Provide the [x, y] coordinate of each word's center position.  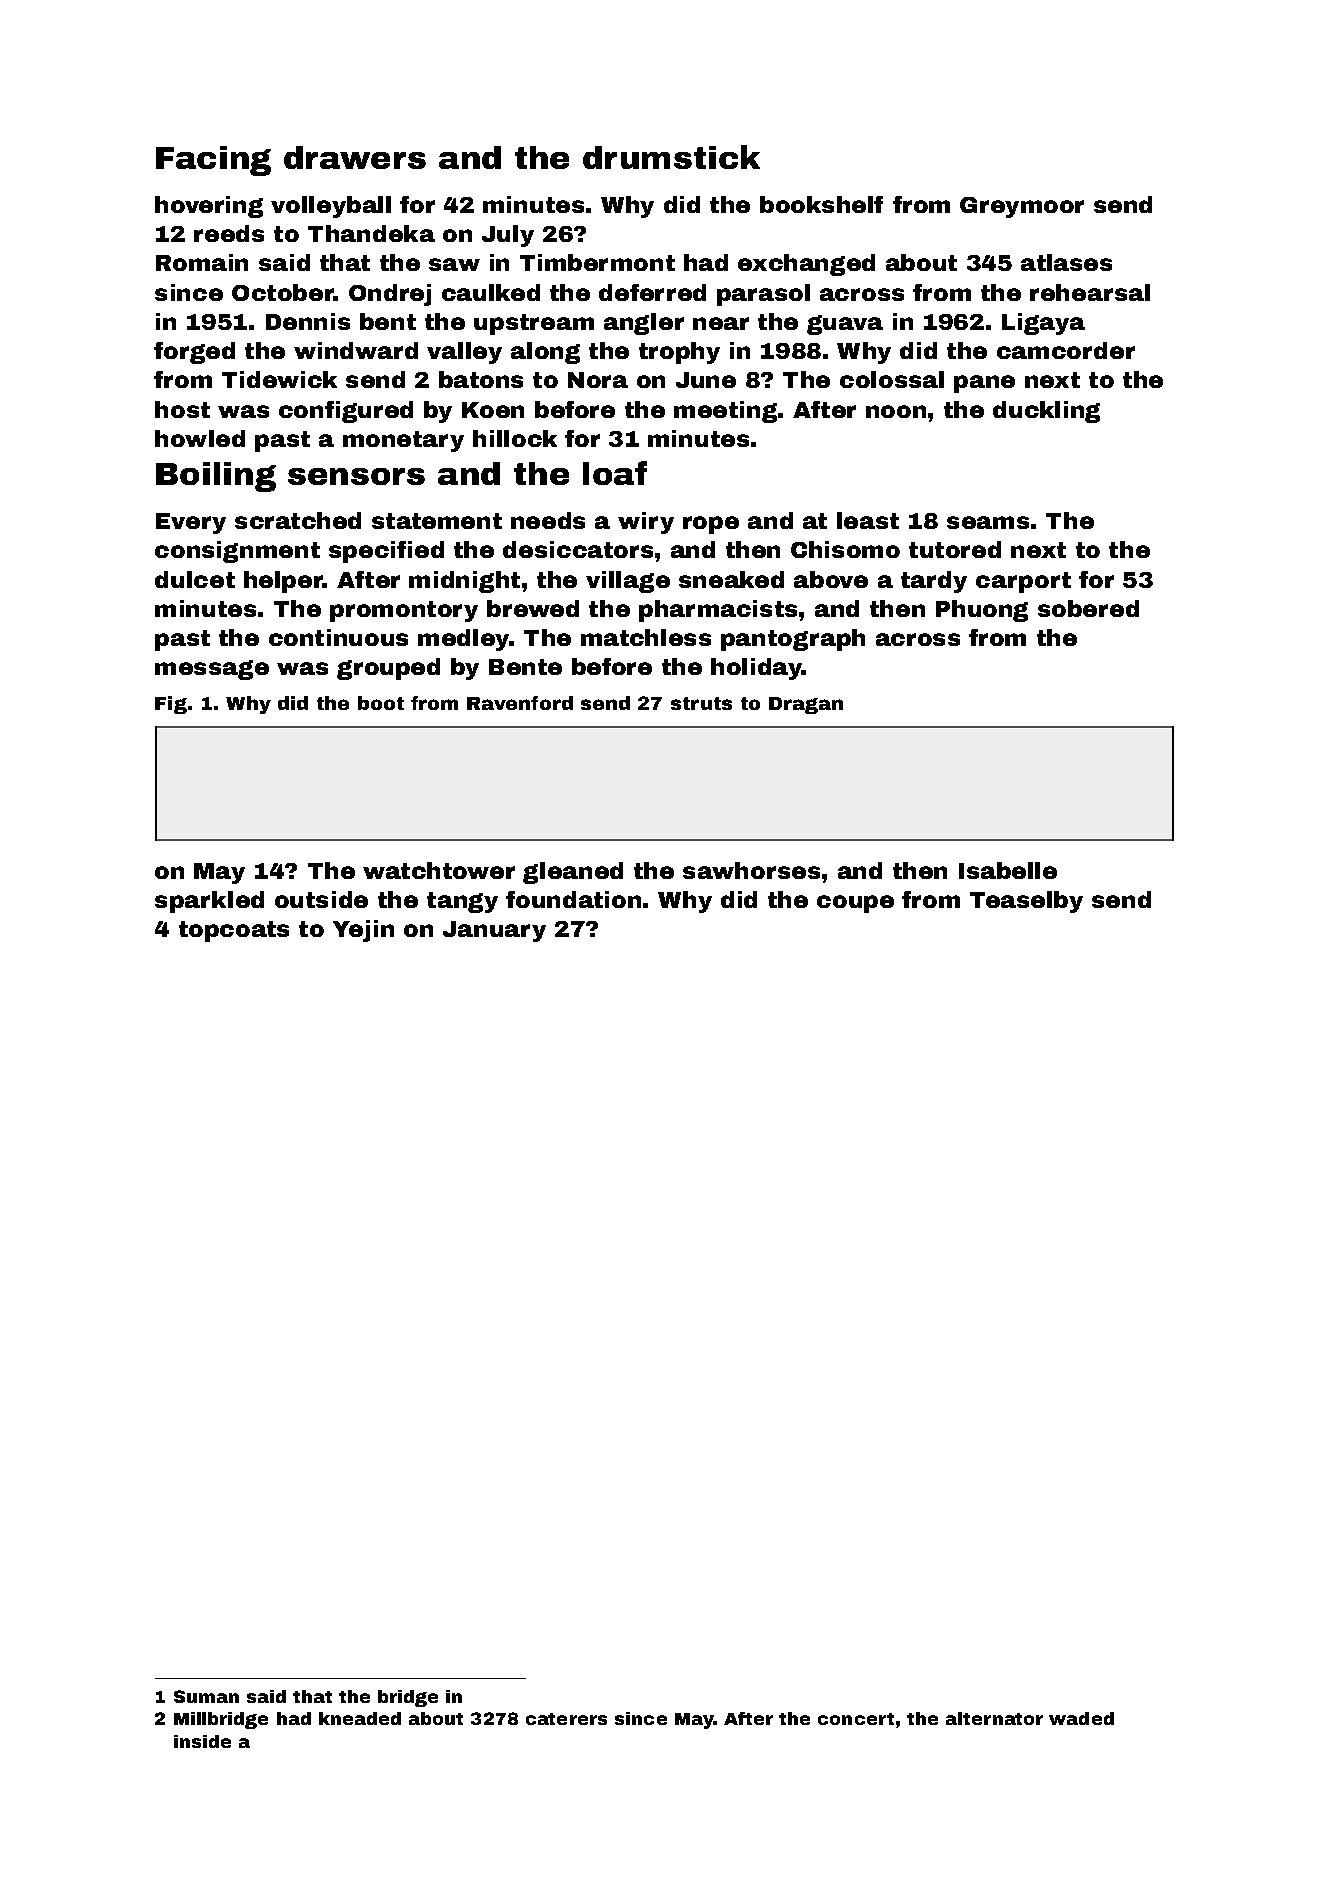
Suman [206, 1696]
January [494, 931]
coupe [855, 904]
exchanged [806, 265]
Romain [202, 262]
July [508, 236]
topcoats [234, 931]
